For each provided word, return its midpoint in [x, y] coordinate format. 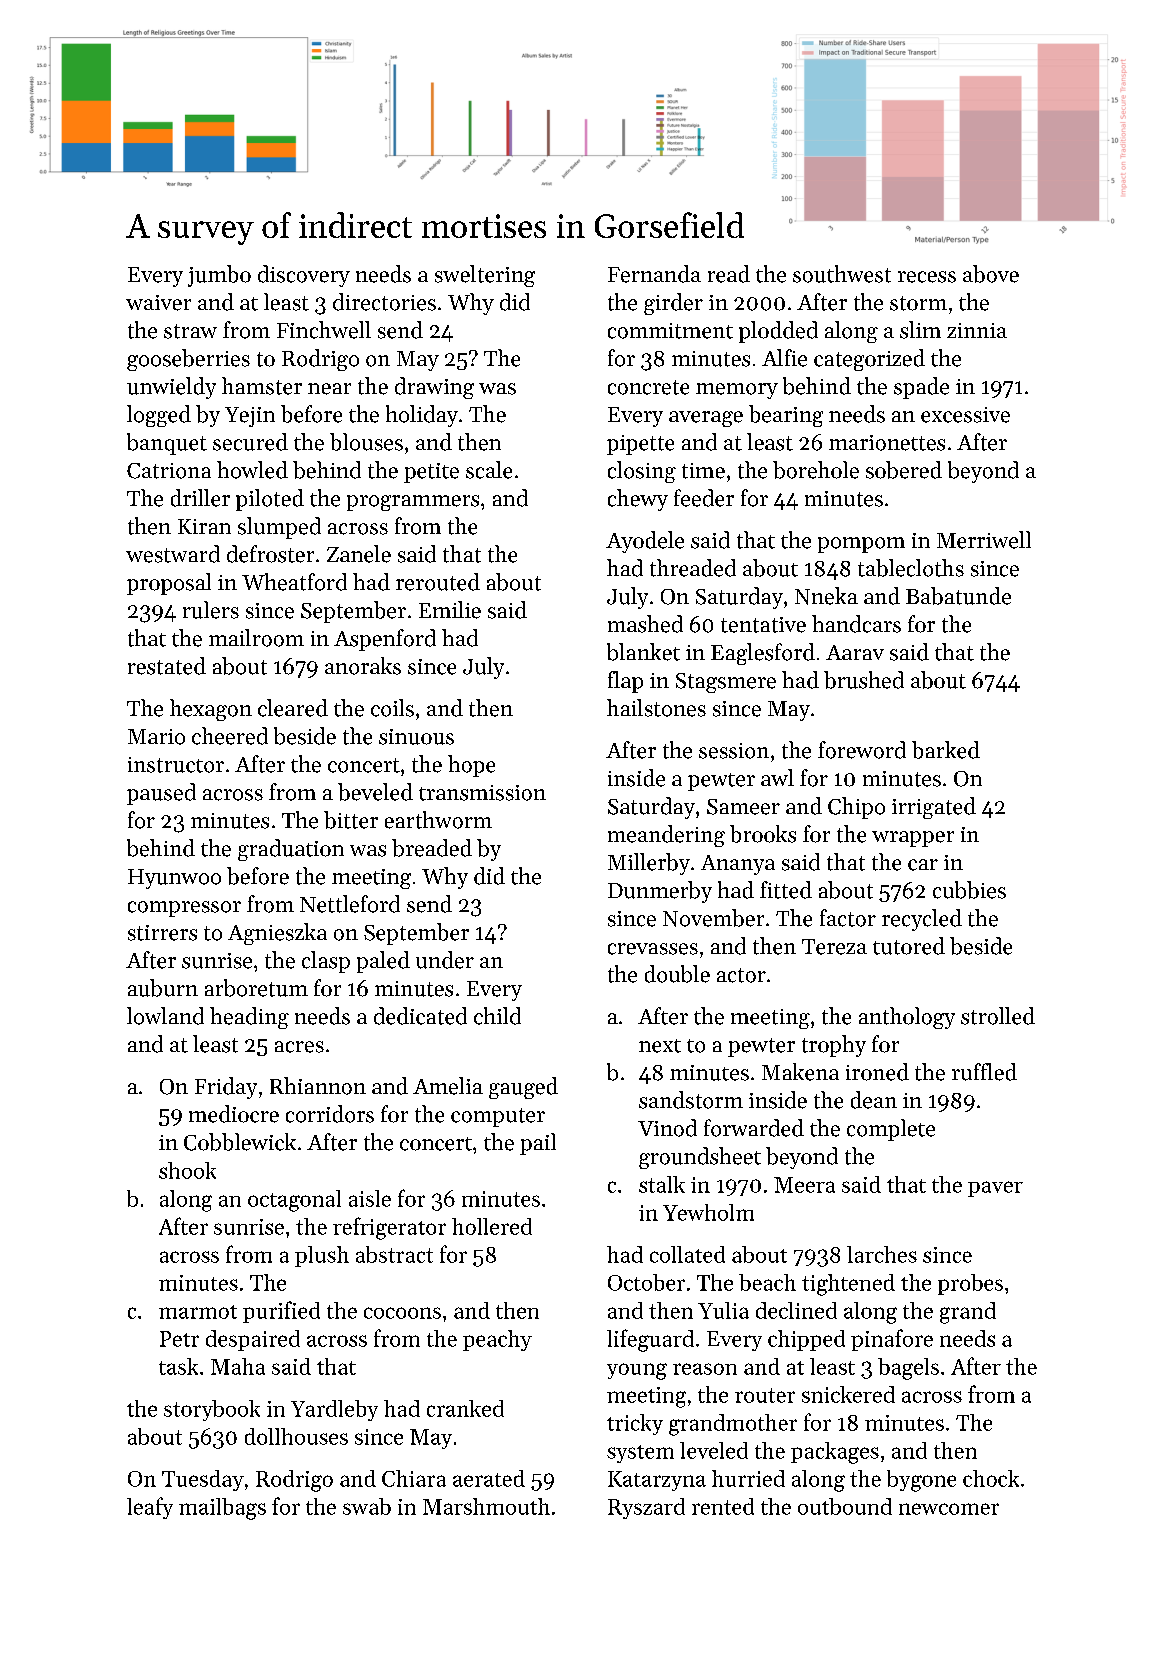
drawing [434, 388]
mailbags [222, 1509]
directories [384, 302]
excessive [965, 415]
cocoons [402, 1313]
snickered [848, 1394]
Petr [179, 1339]
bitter [351, 820]
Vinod [667, 1128]
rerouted [438, 582]
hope [471, 766]
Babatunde [958, 596]
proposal [169, 584]
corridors [330, 1114]
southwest [842, 274]
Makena [800, 1072]
